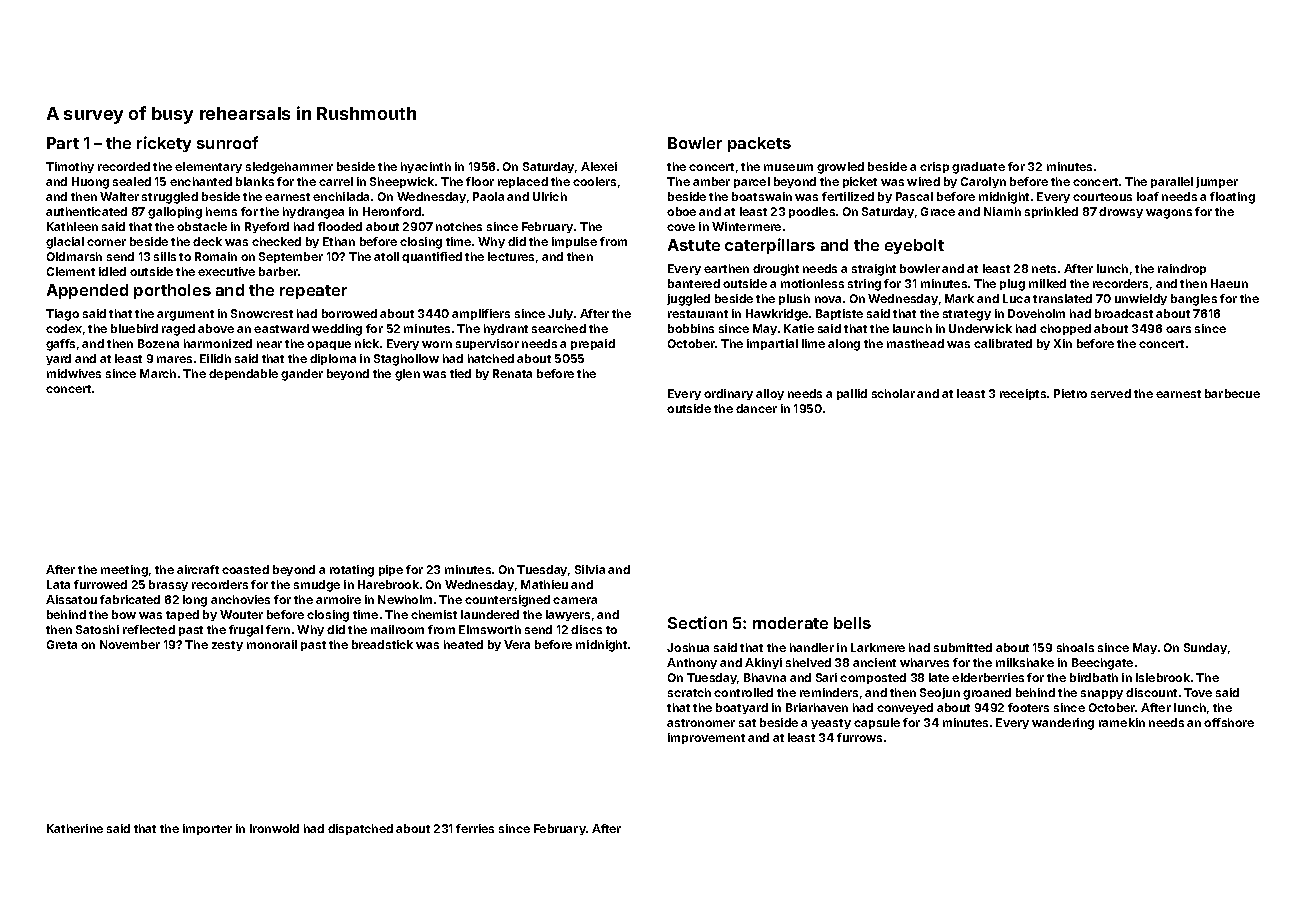 The width and height of the page is (1308, 924). Describe the element at coordinates (1205, 648) in the page. I see `Sunday` at that location.
